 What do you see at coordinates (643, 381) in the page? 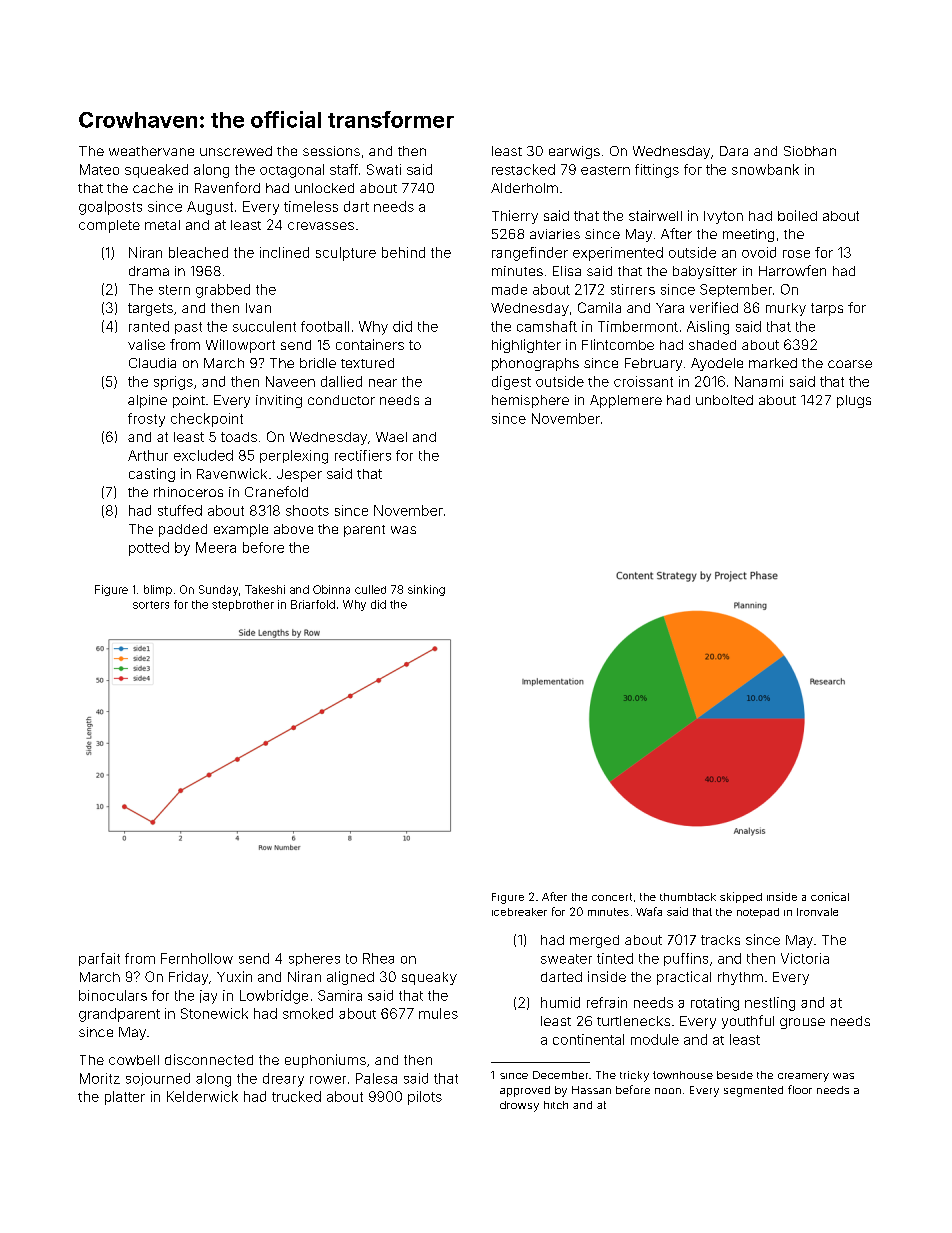
I see `croissant` at bounding box center [643, 381].
